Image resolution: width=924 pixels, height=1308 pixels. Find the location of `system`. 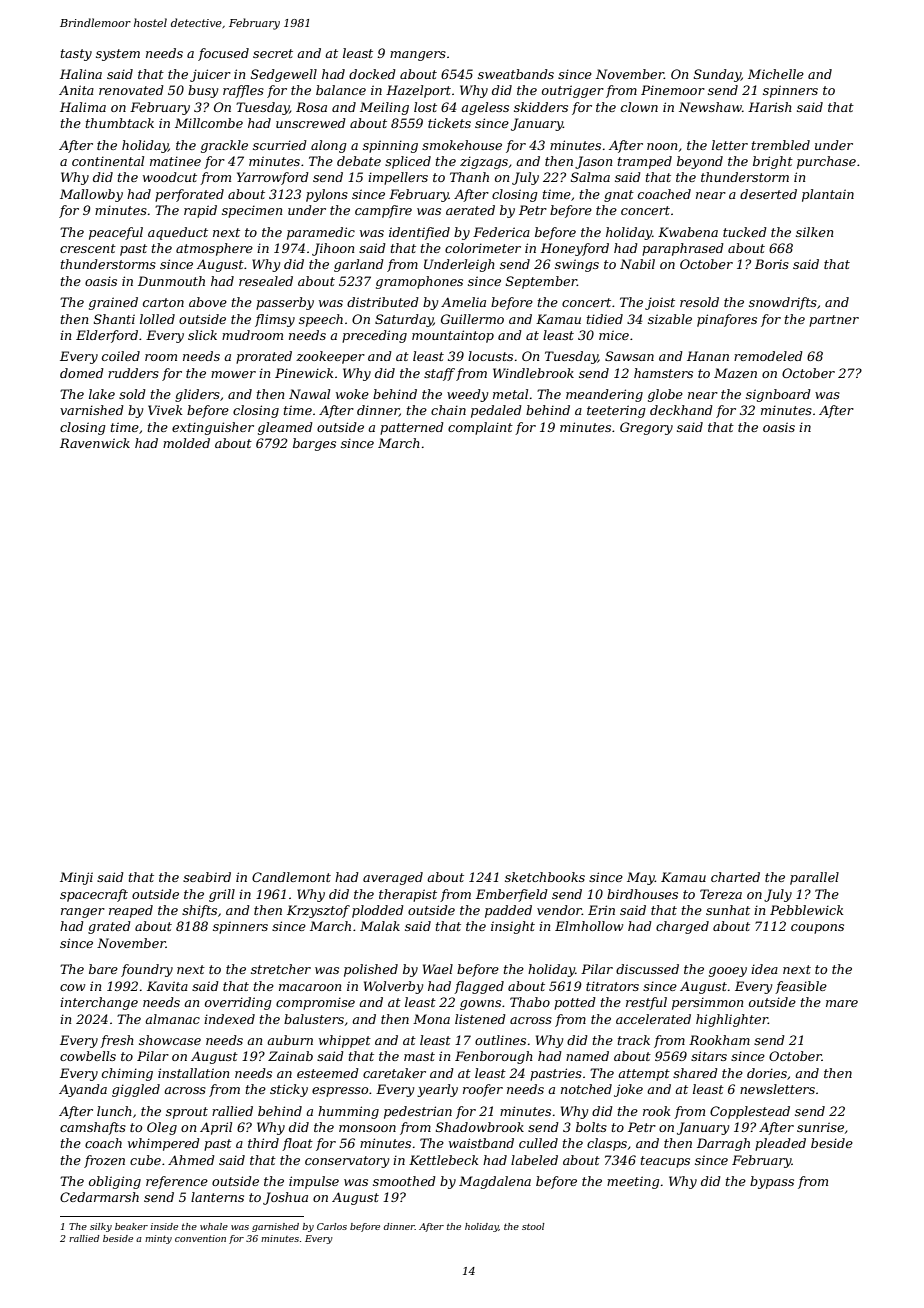

system is located at coordinates (118, 55).
